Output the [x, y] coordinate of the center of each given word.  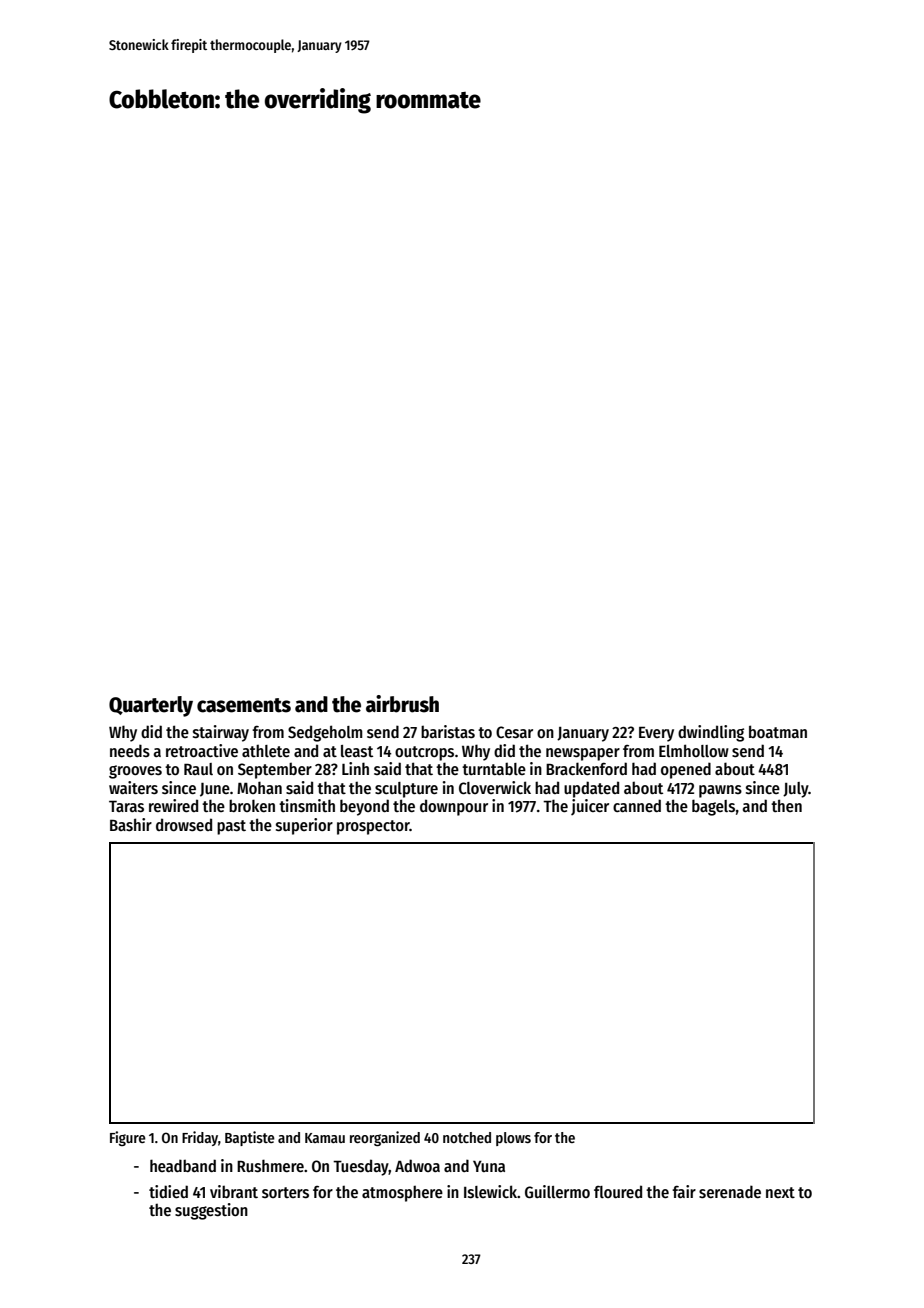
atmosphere [402, 1194]
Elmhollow [694, 750]
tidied [168, 1191]
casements [244, 705]
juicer [590, 807]
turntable [494, 768]
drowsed [184, 825]
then [786, 805]
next [780, 1192]
